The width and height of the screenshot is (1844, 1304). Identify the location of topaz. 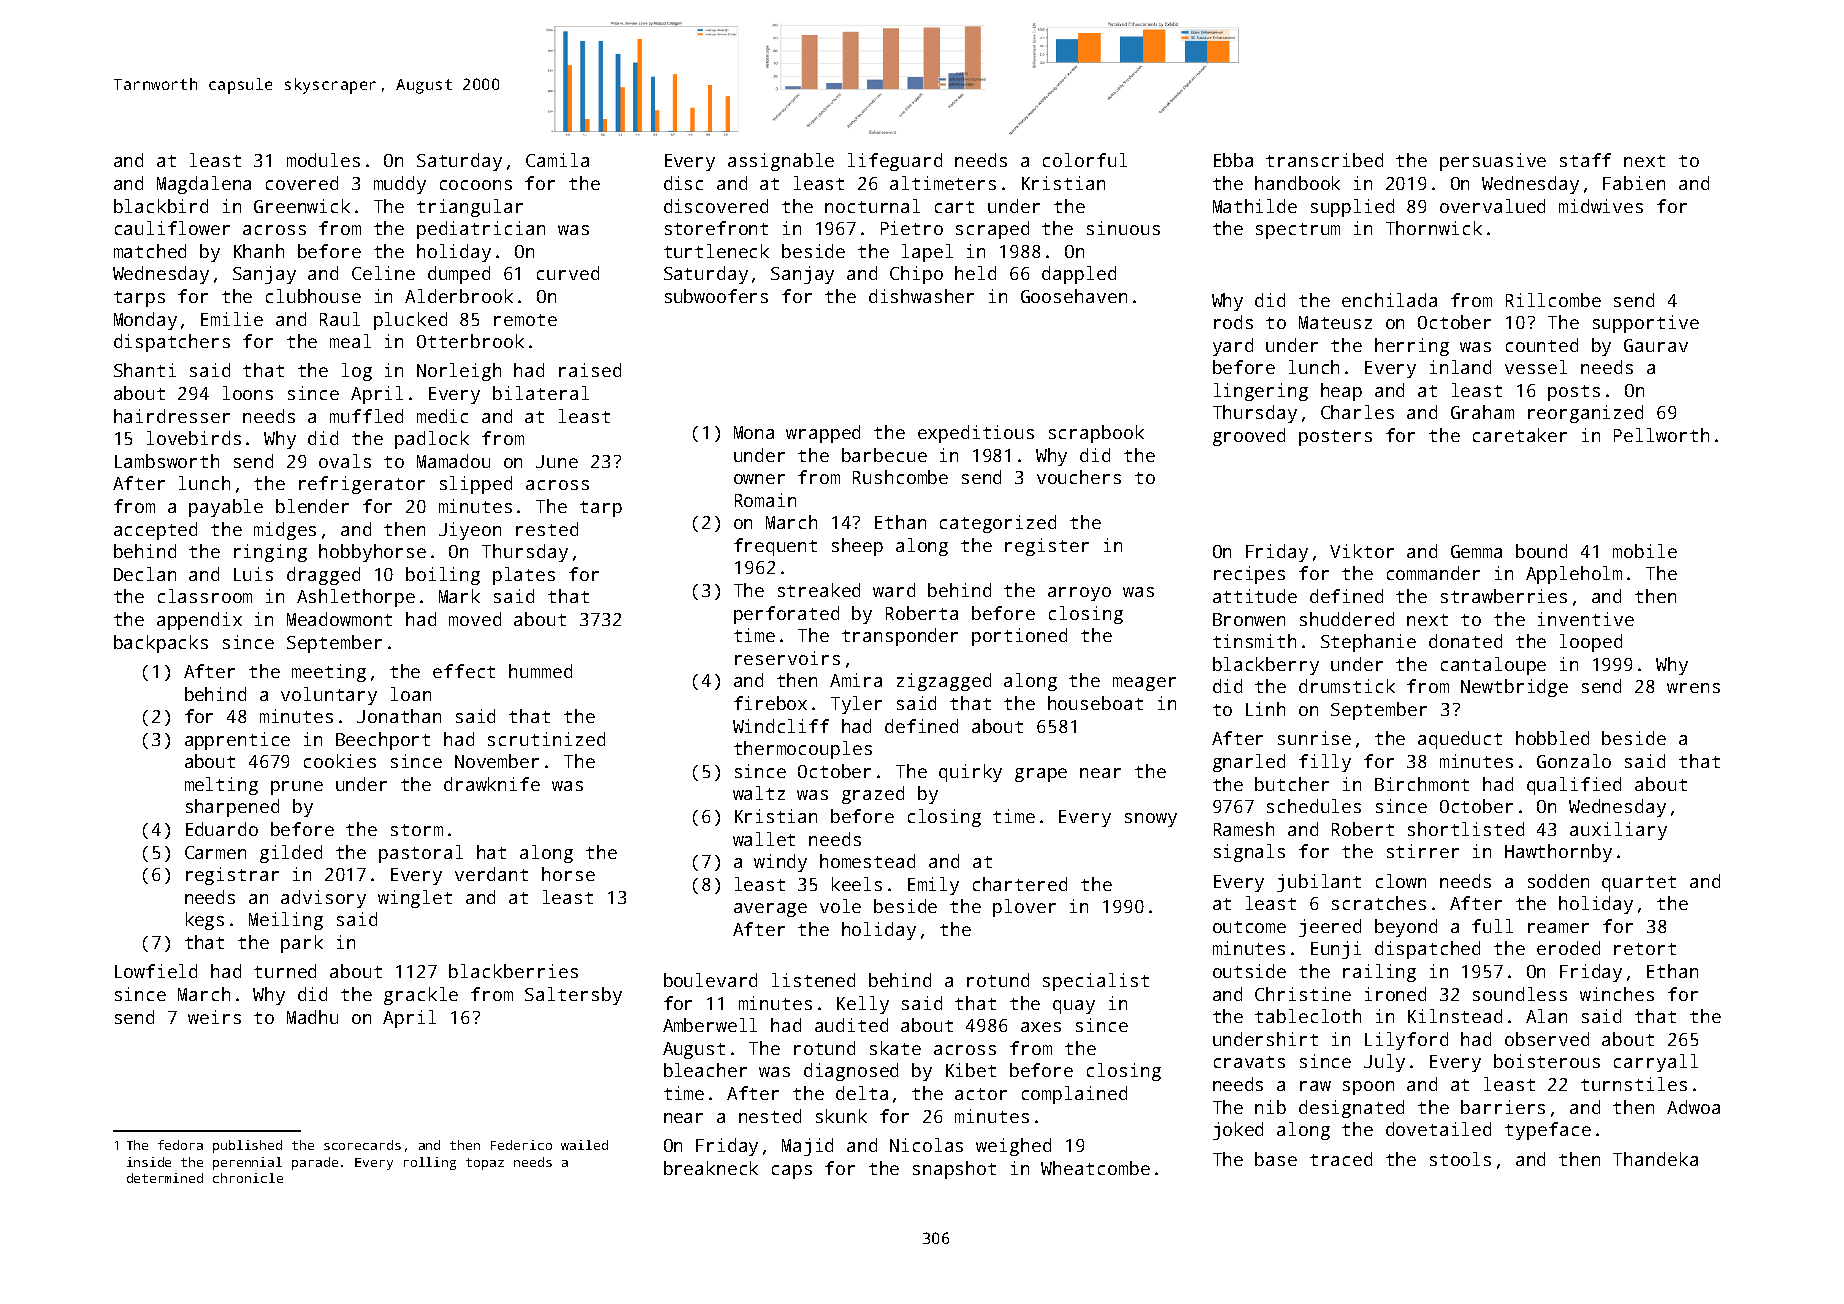
(485, 1164).
